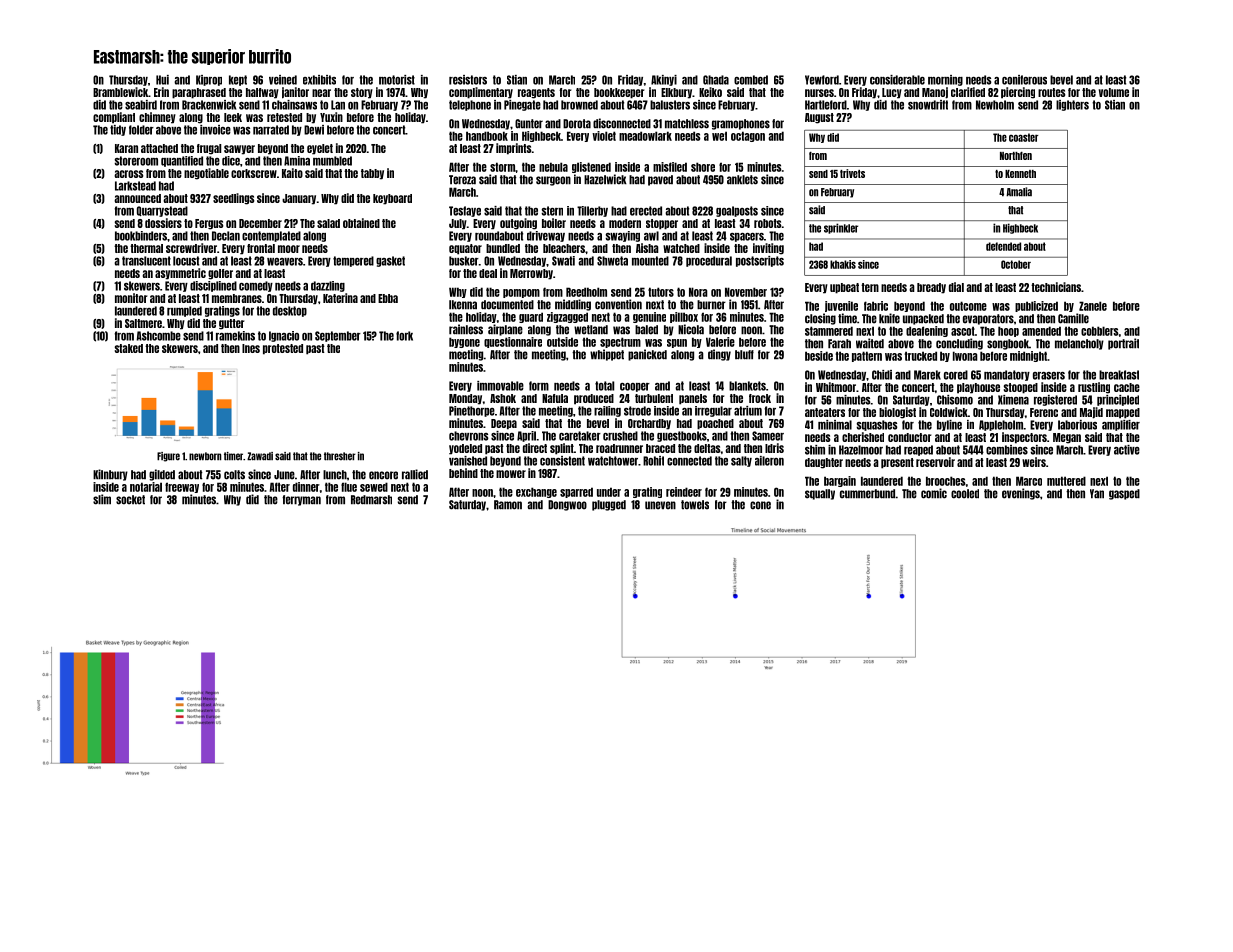 The image size is (1233, 952). What do you see at coordinates (260, 456) in the screenshot?
I see `Zawadi` at bounding box center [260, 456].
